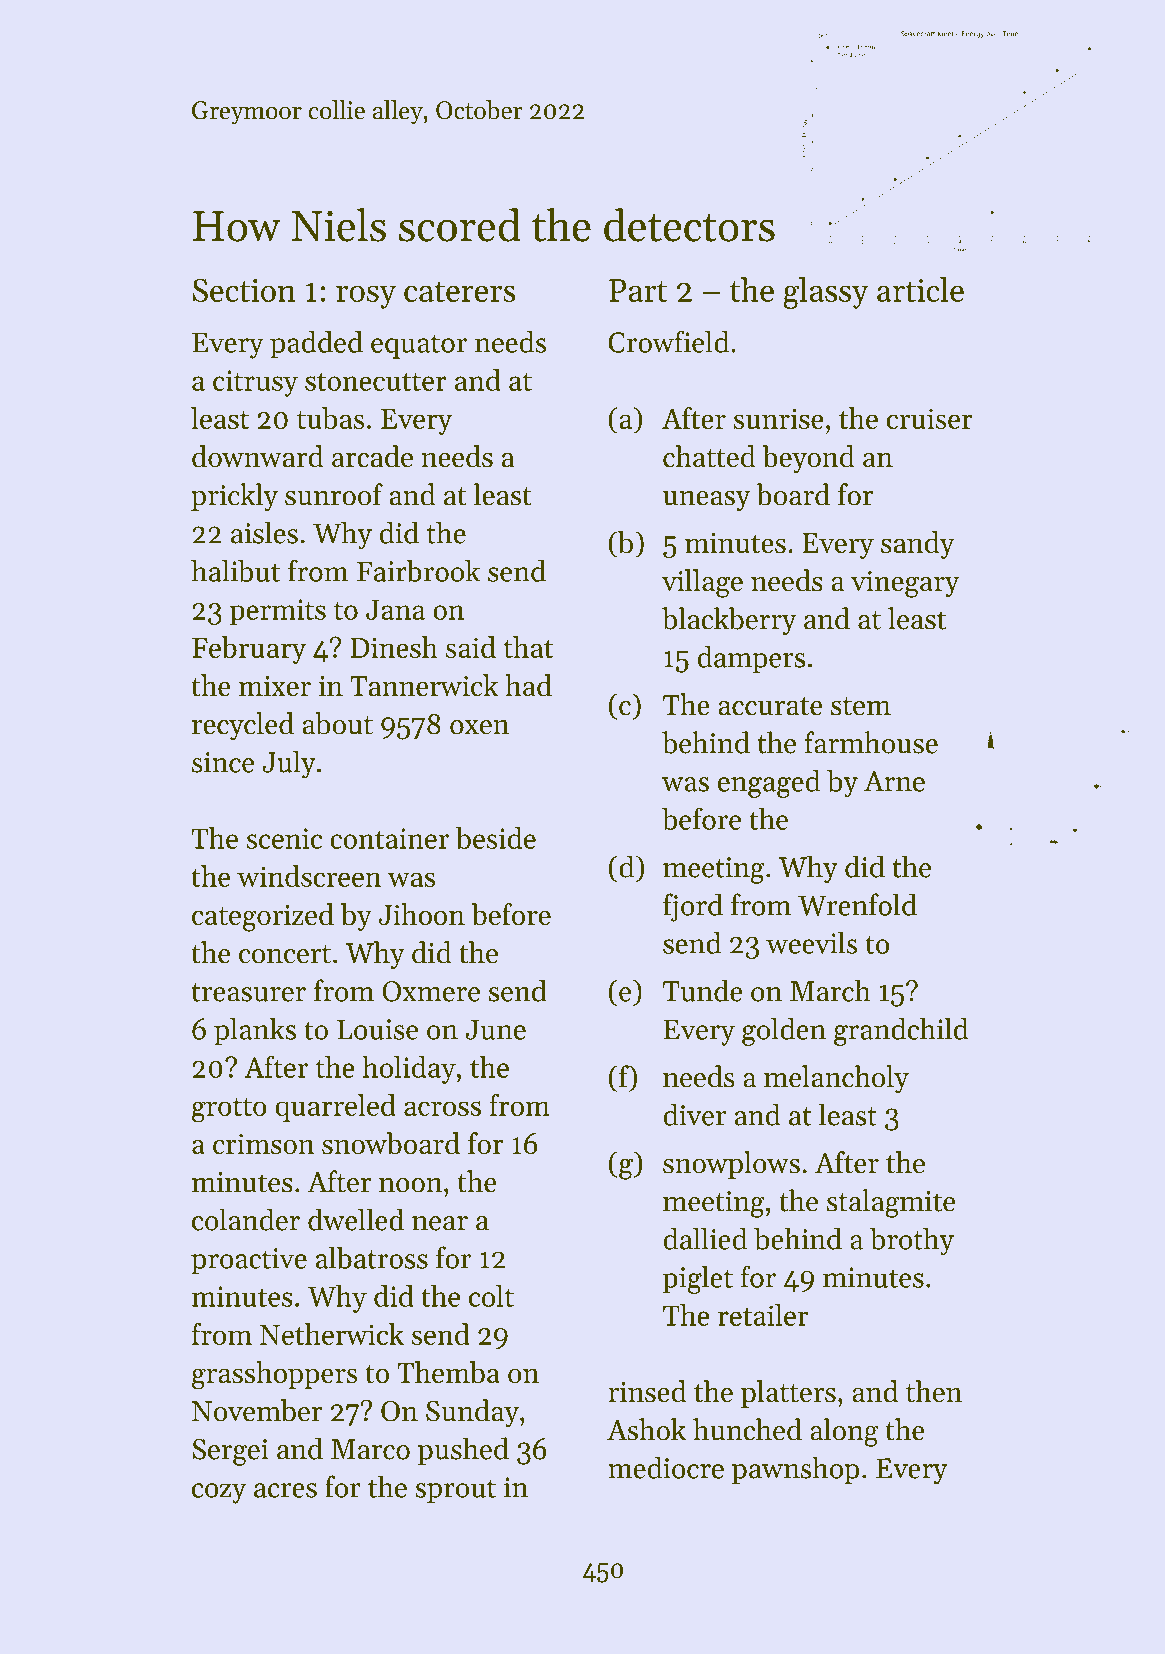 This screenshot has height=1654, width=1165. What do you see at coordinates (666, 1467) in the screenshot?
I see `mediocre` at bounding box center [666, 1467].
